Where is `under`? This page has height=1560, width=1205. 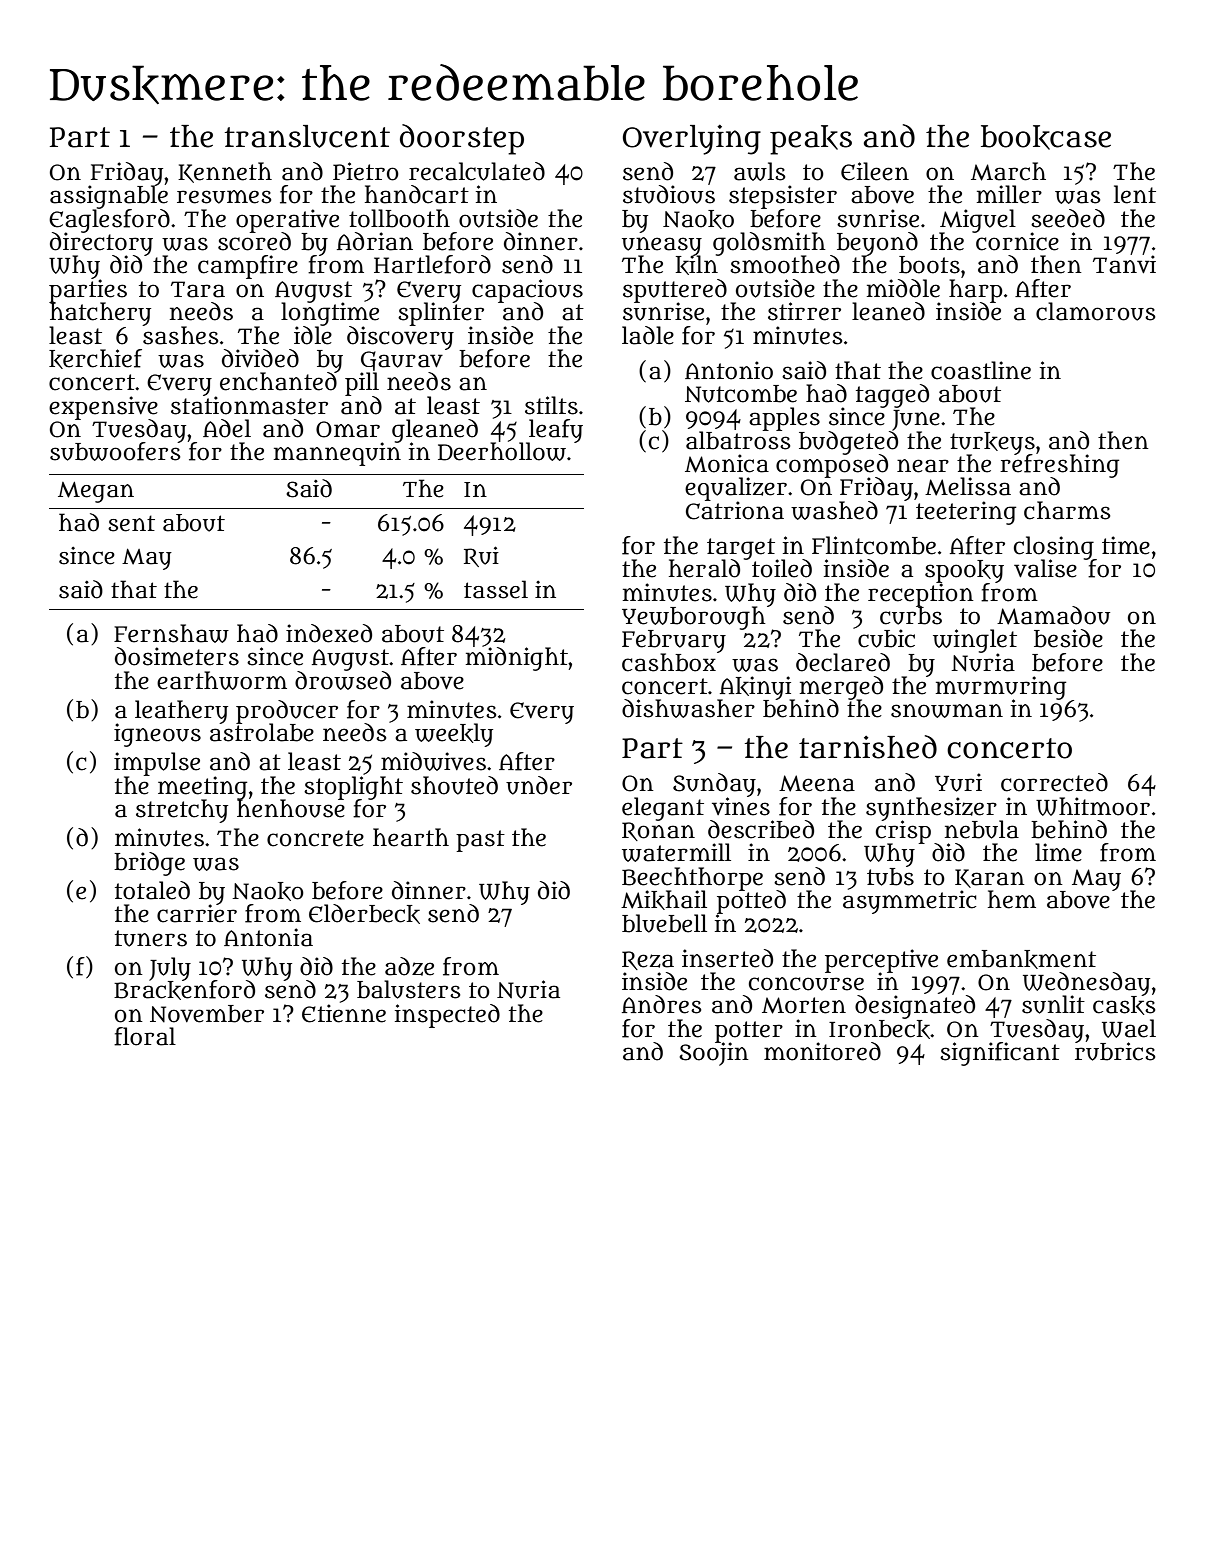 under is located at coordinates (539, 785).
